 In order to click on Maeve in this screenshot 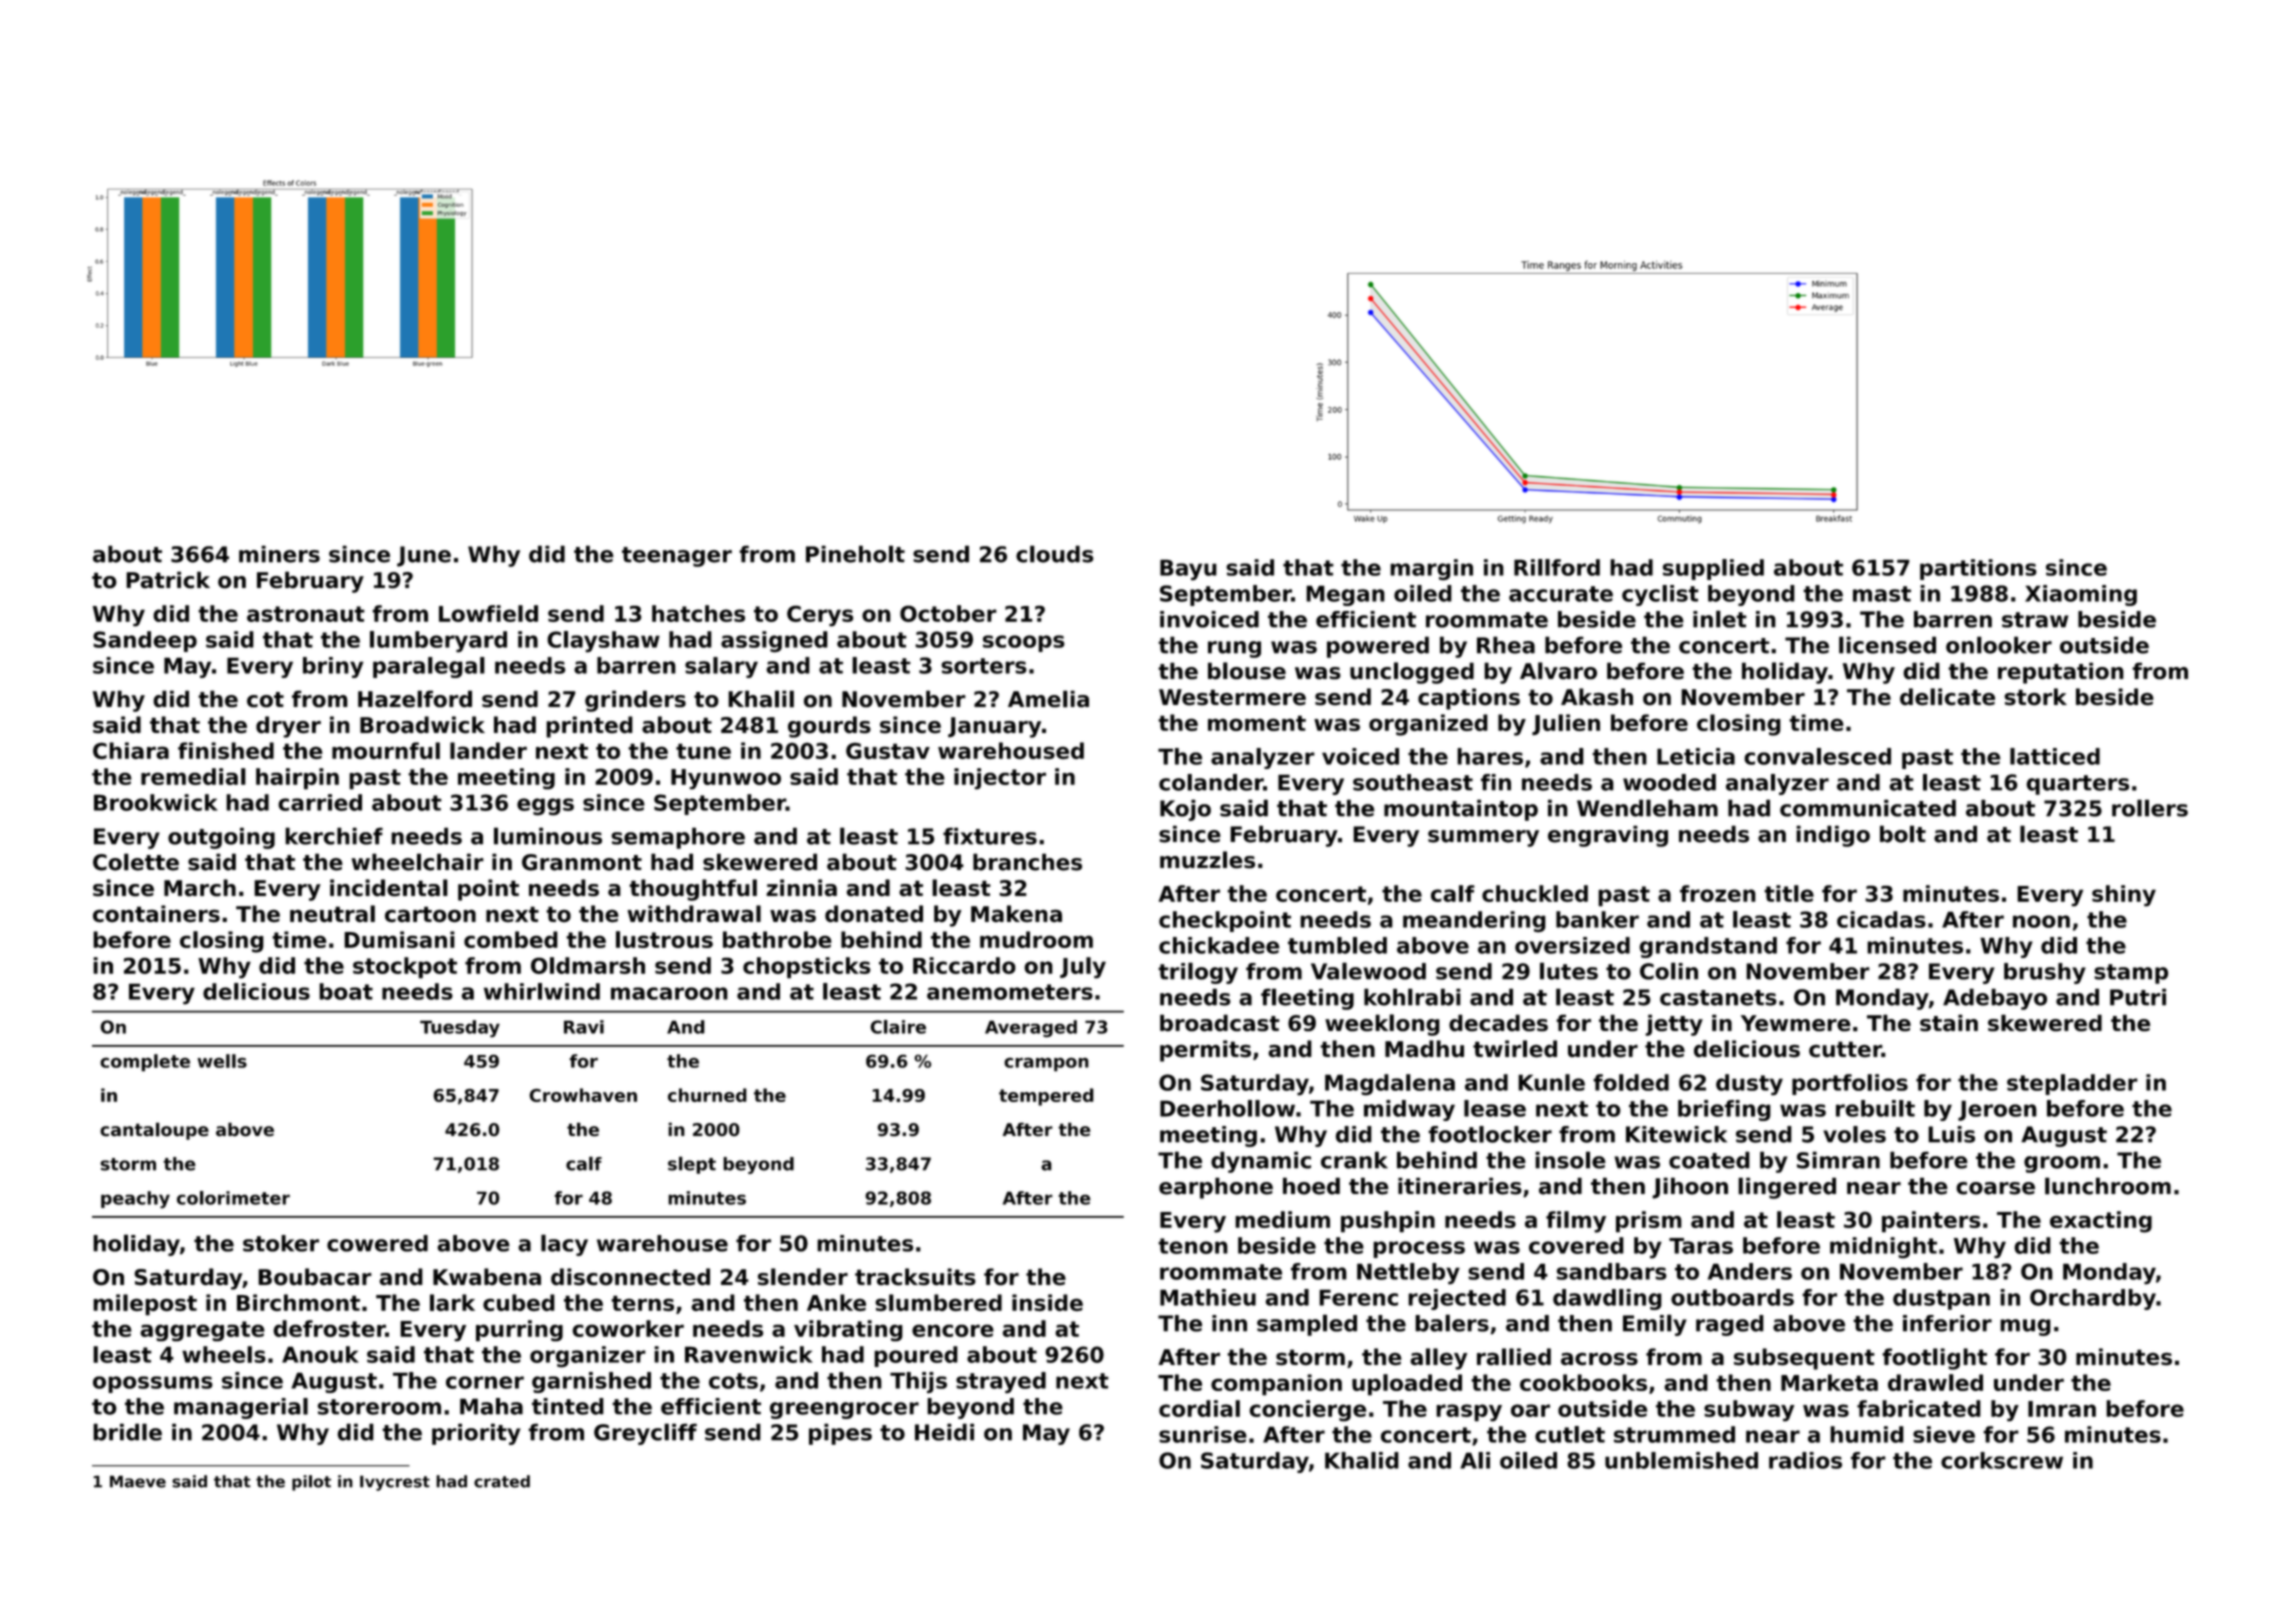, I will do `click(138, 1481)`.
